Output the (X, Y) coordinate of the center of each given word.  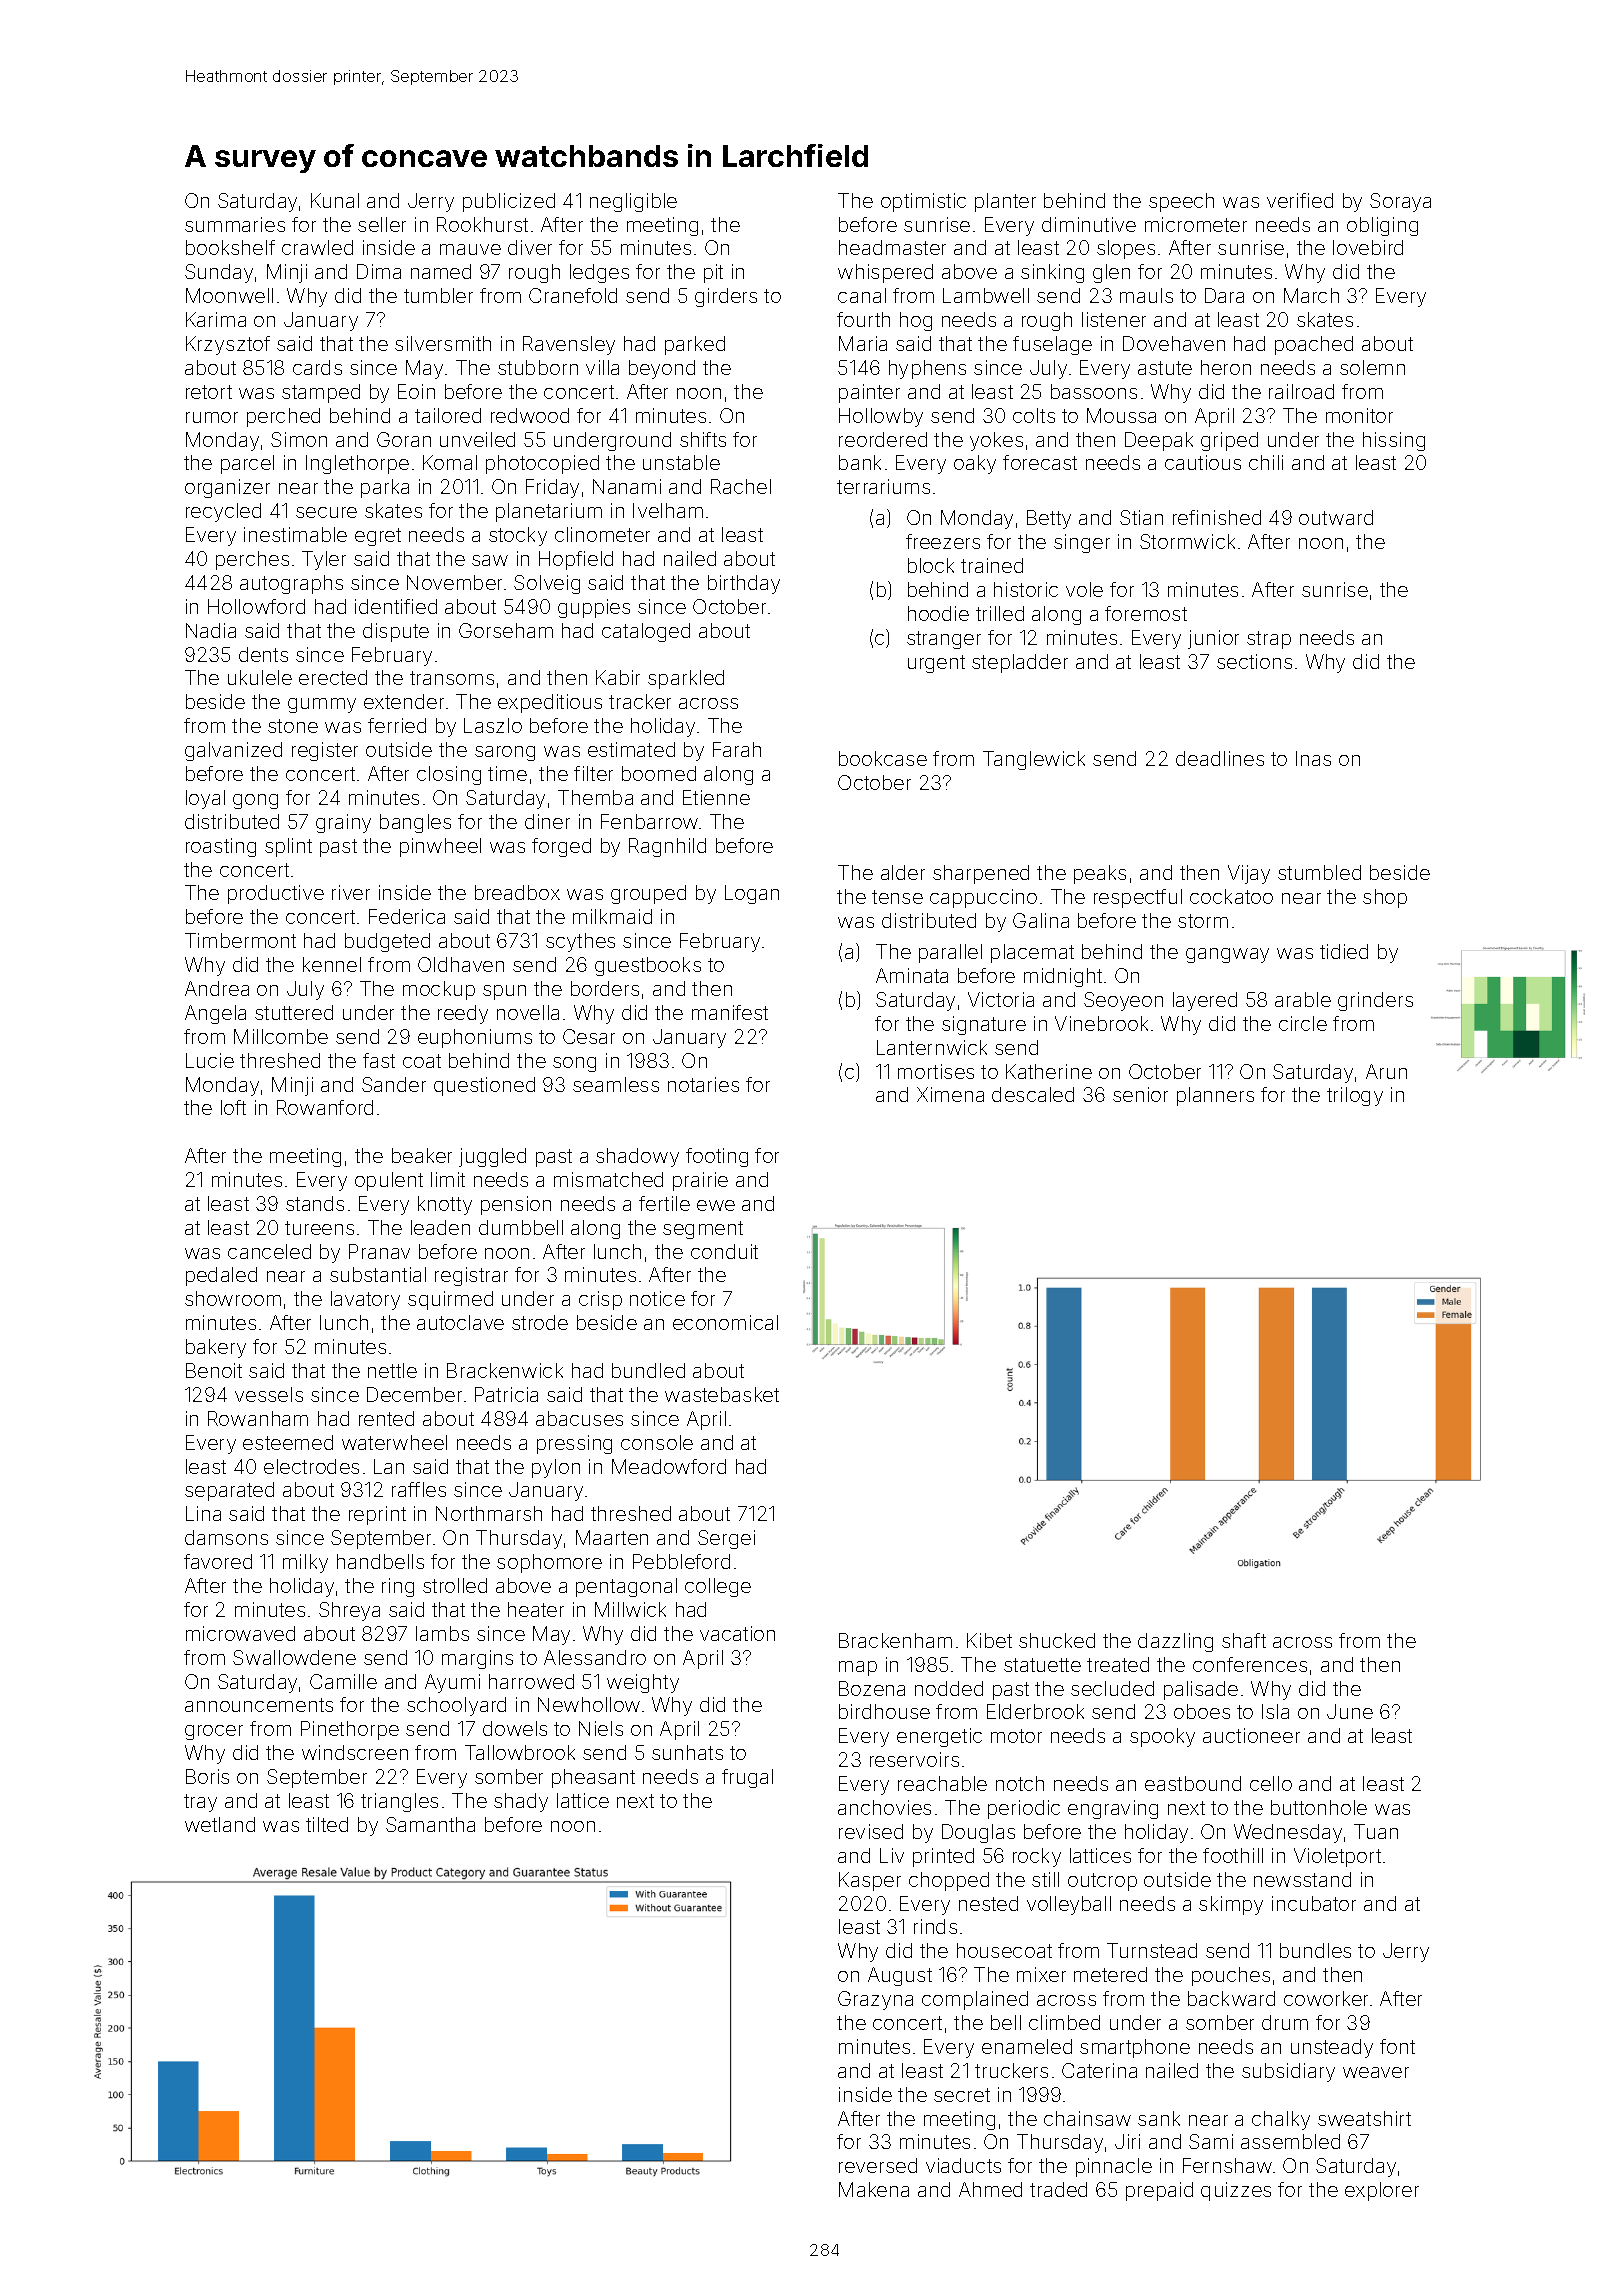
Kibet (989, 1640)
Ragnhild (667, 847)
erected (333, 677)
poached (1314, 345)
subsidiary (1288, 2072)
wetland (220, 1824)
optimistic (923, 202)
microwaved (240, 1633)
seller (382, 224)
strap (1269, 640)
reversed (878, 2165)
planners (1215, 1096)
